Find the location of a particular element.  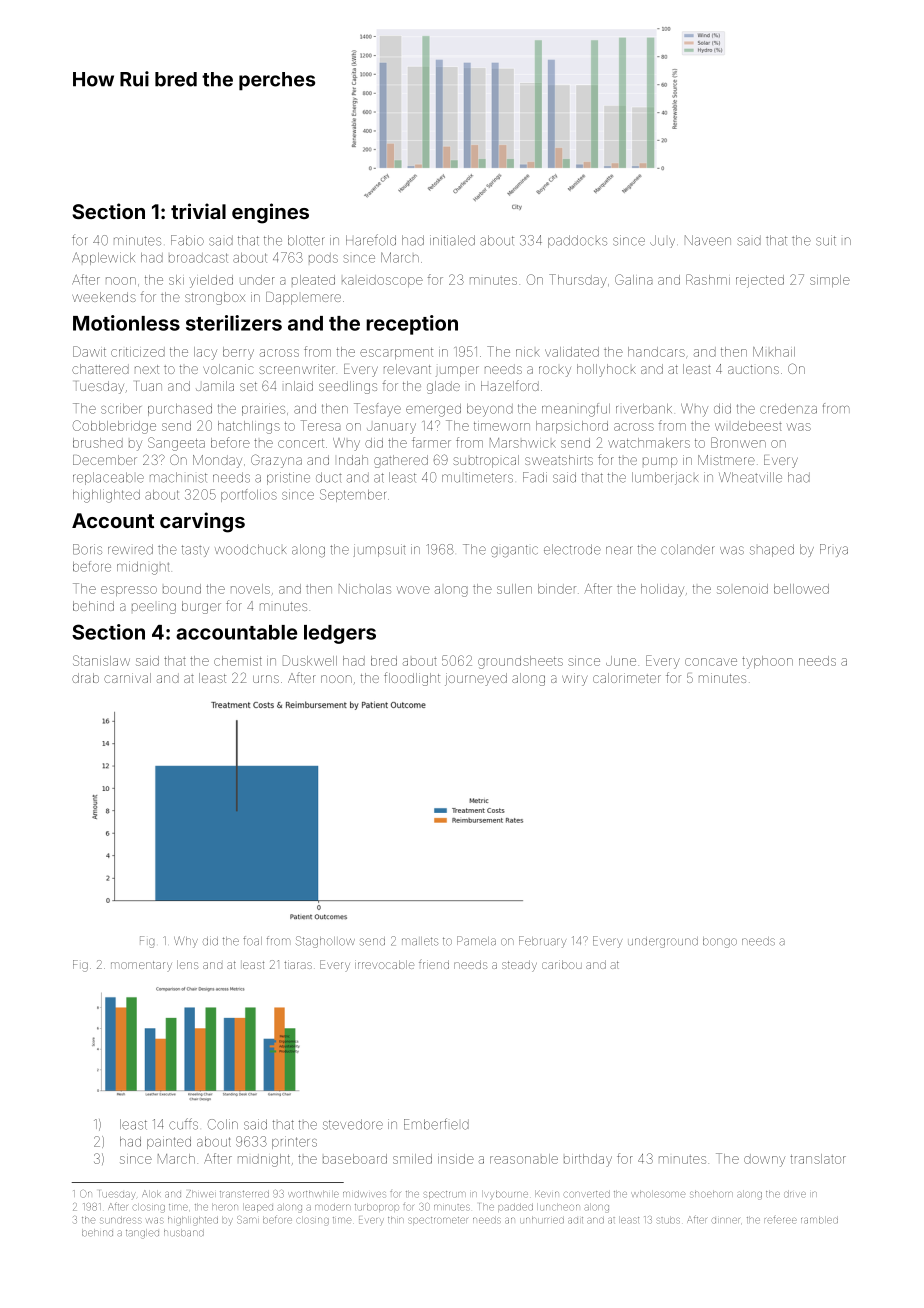

typhoon is located at coordinates (767, 662).
